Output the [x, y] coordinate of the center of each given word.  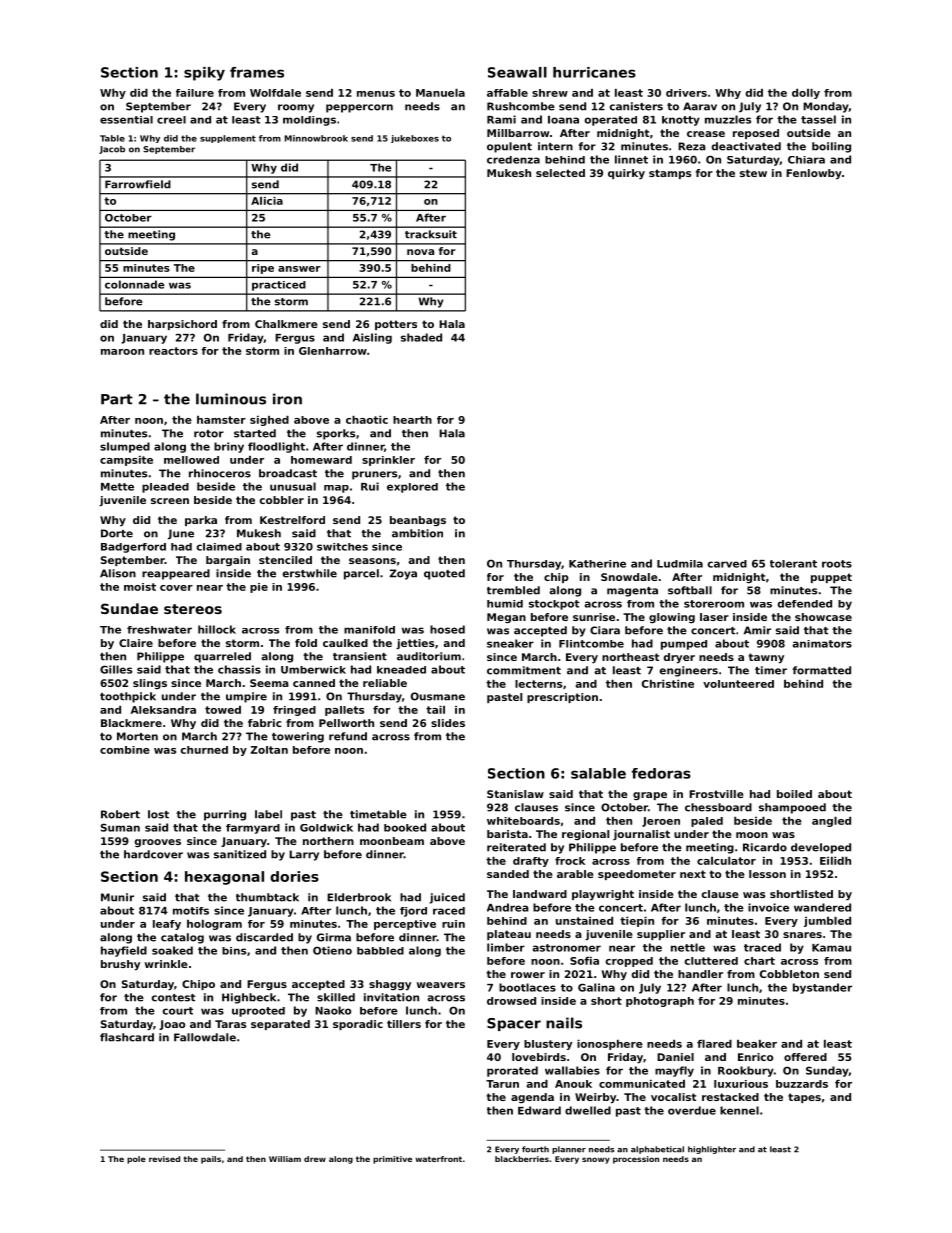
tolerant [793, 564]
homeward [321, 460]
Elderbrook [359, 897]
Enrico [755, 1057]
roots [837, 564]
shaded [421, 337]
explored [412, 488]
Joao [172, 1025]
